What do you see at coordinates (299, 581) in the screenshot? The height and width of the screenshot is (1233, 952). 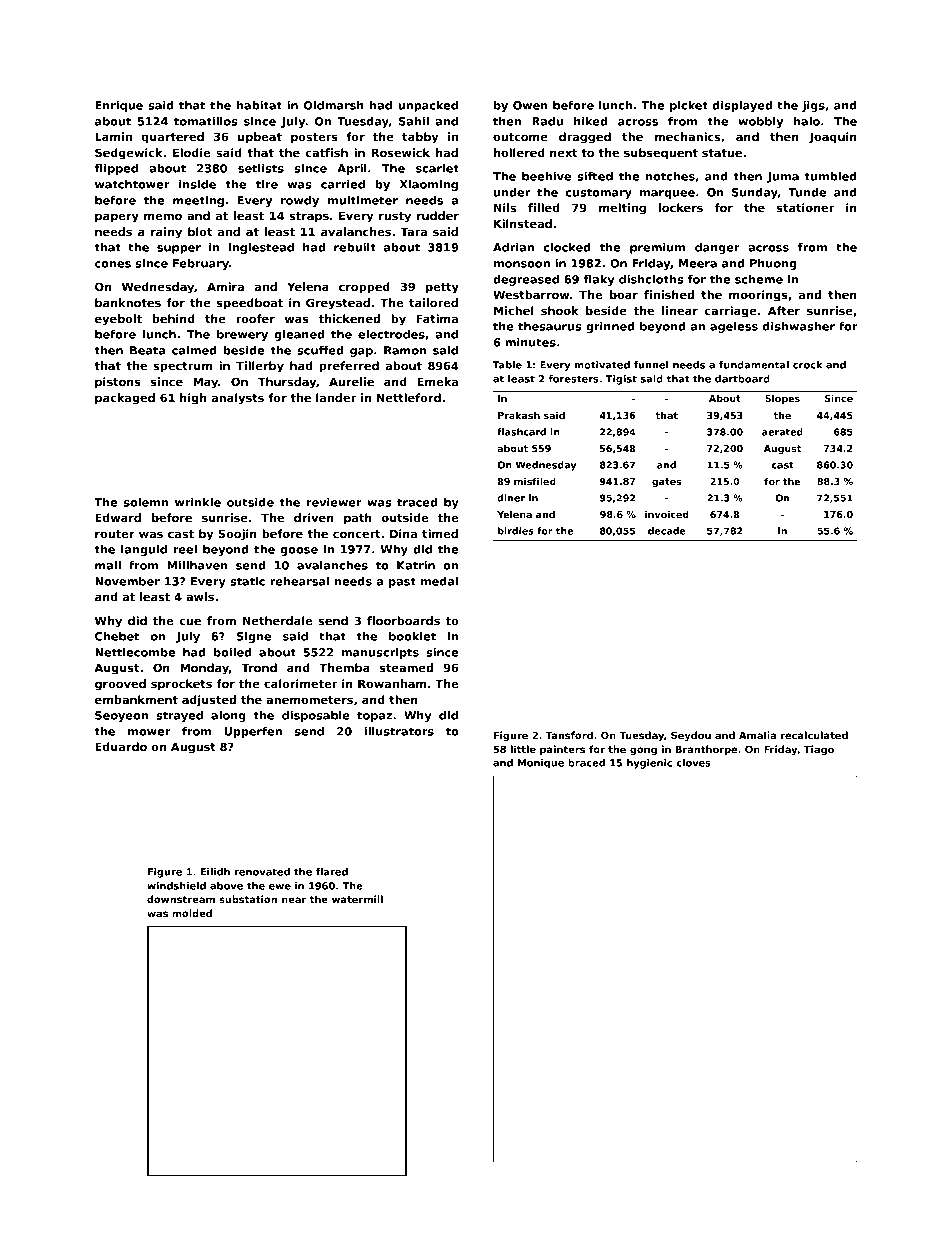 I see `rehearsal` at bounding box center [299, 581].
